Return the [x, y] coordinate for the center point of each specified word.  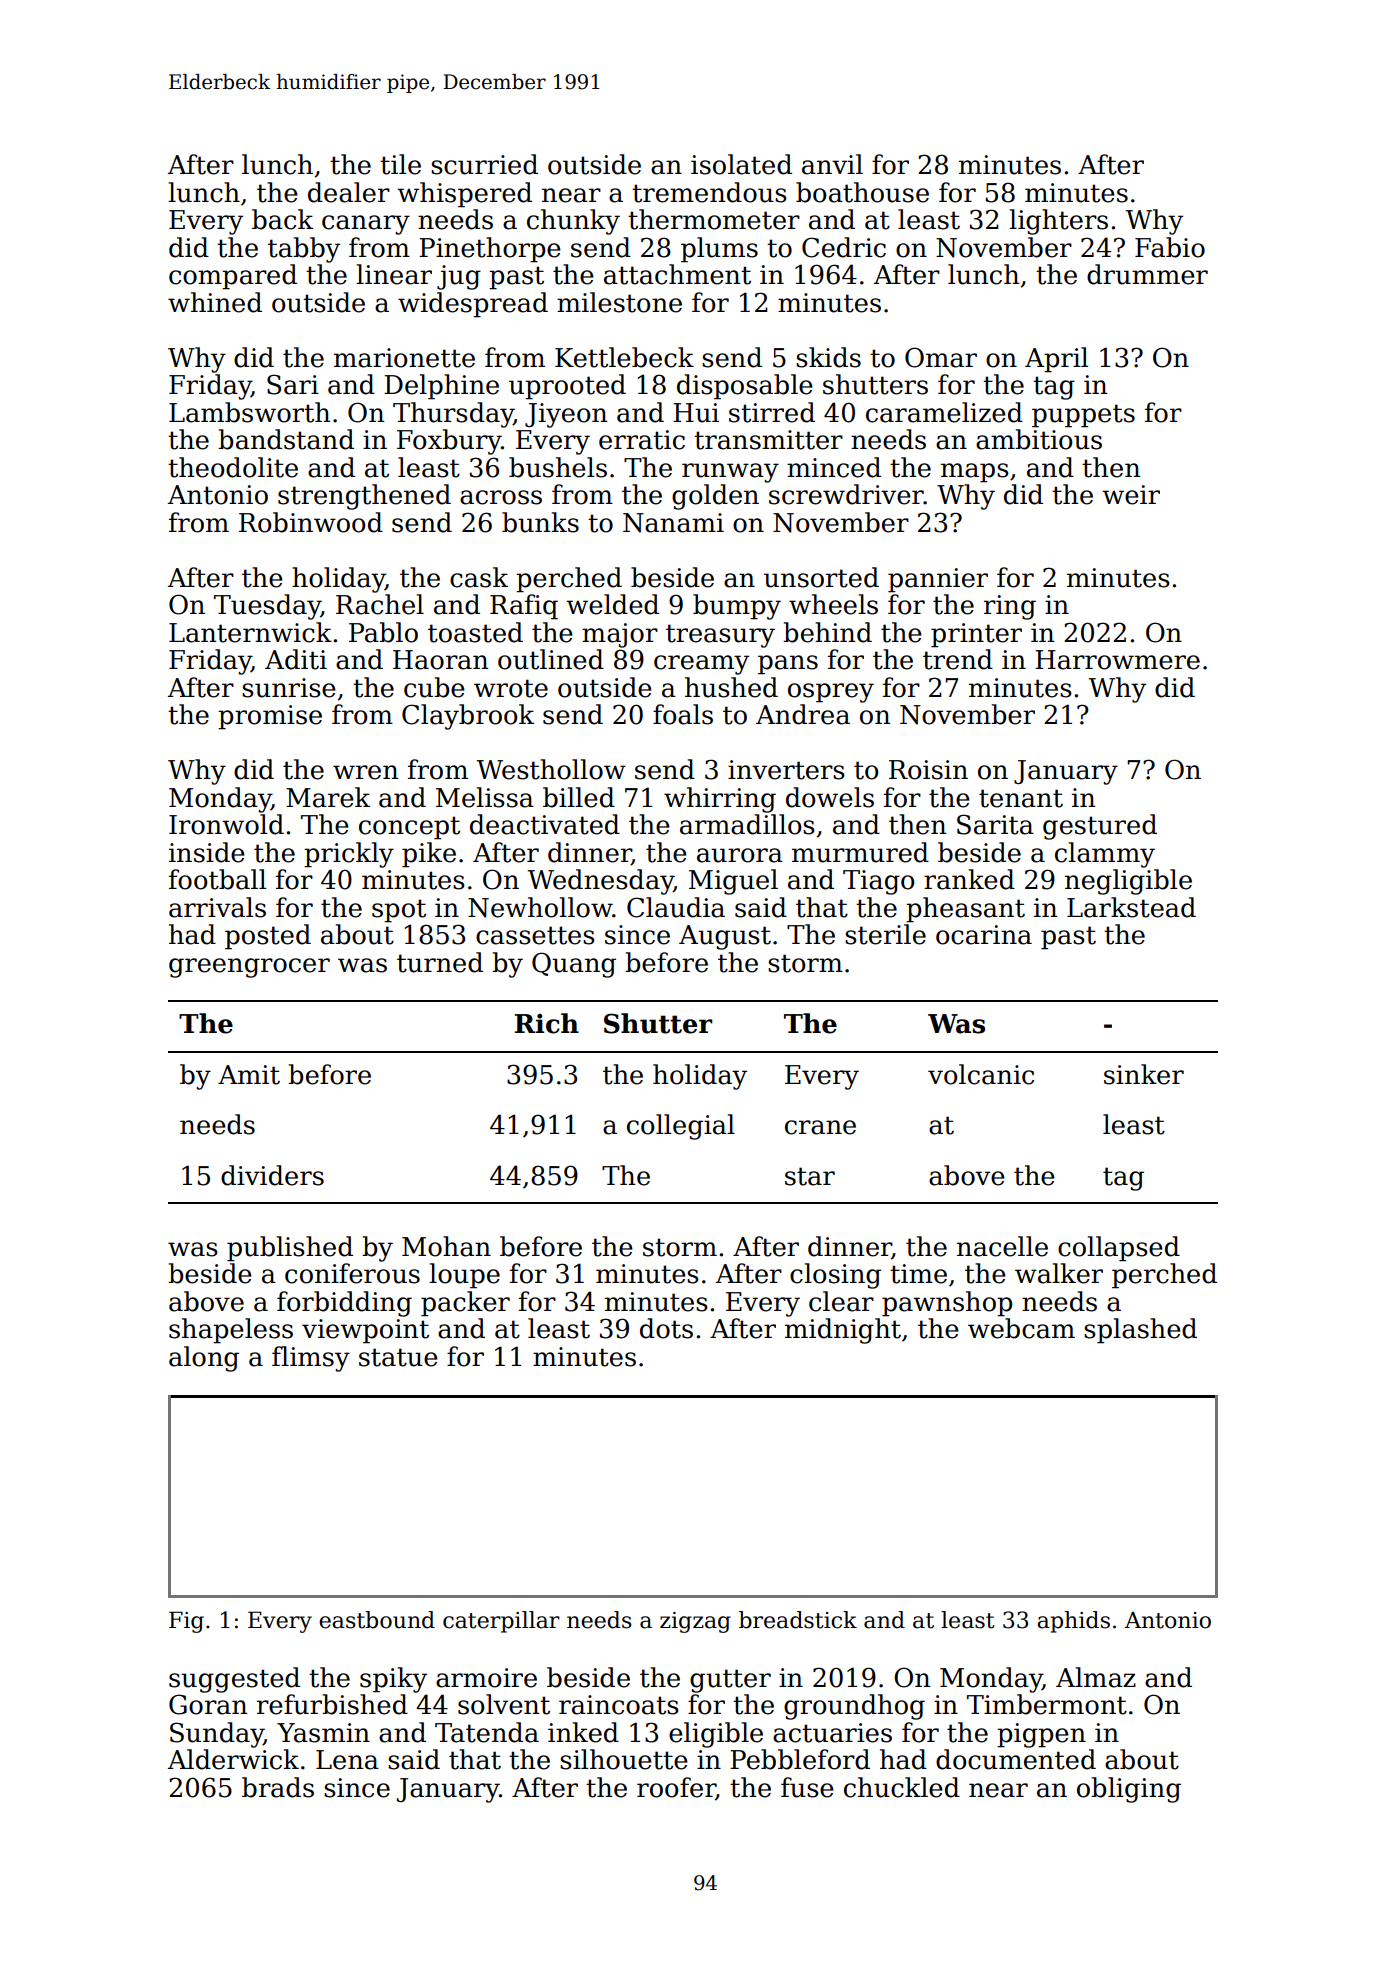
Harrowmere [1117, 660]
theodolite [233, 467]
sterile [885, 934]
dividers [272, 1175]
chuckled [902, 1787]
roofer [676, 1788]
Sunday [217, 1735]
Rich [547, 1023]
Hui [696, 413]
